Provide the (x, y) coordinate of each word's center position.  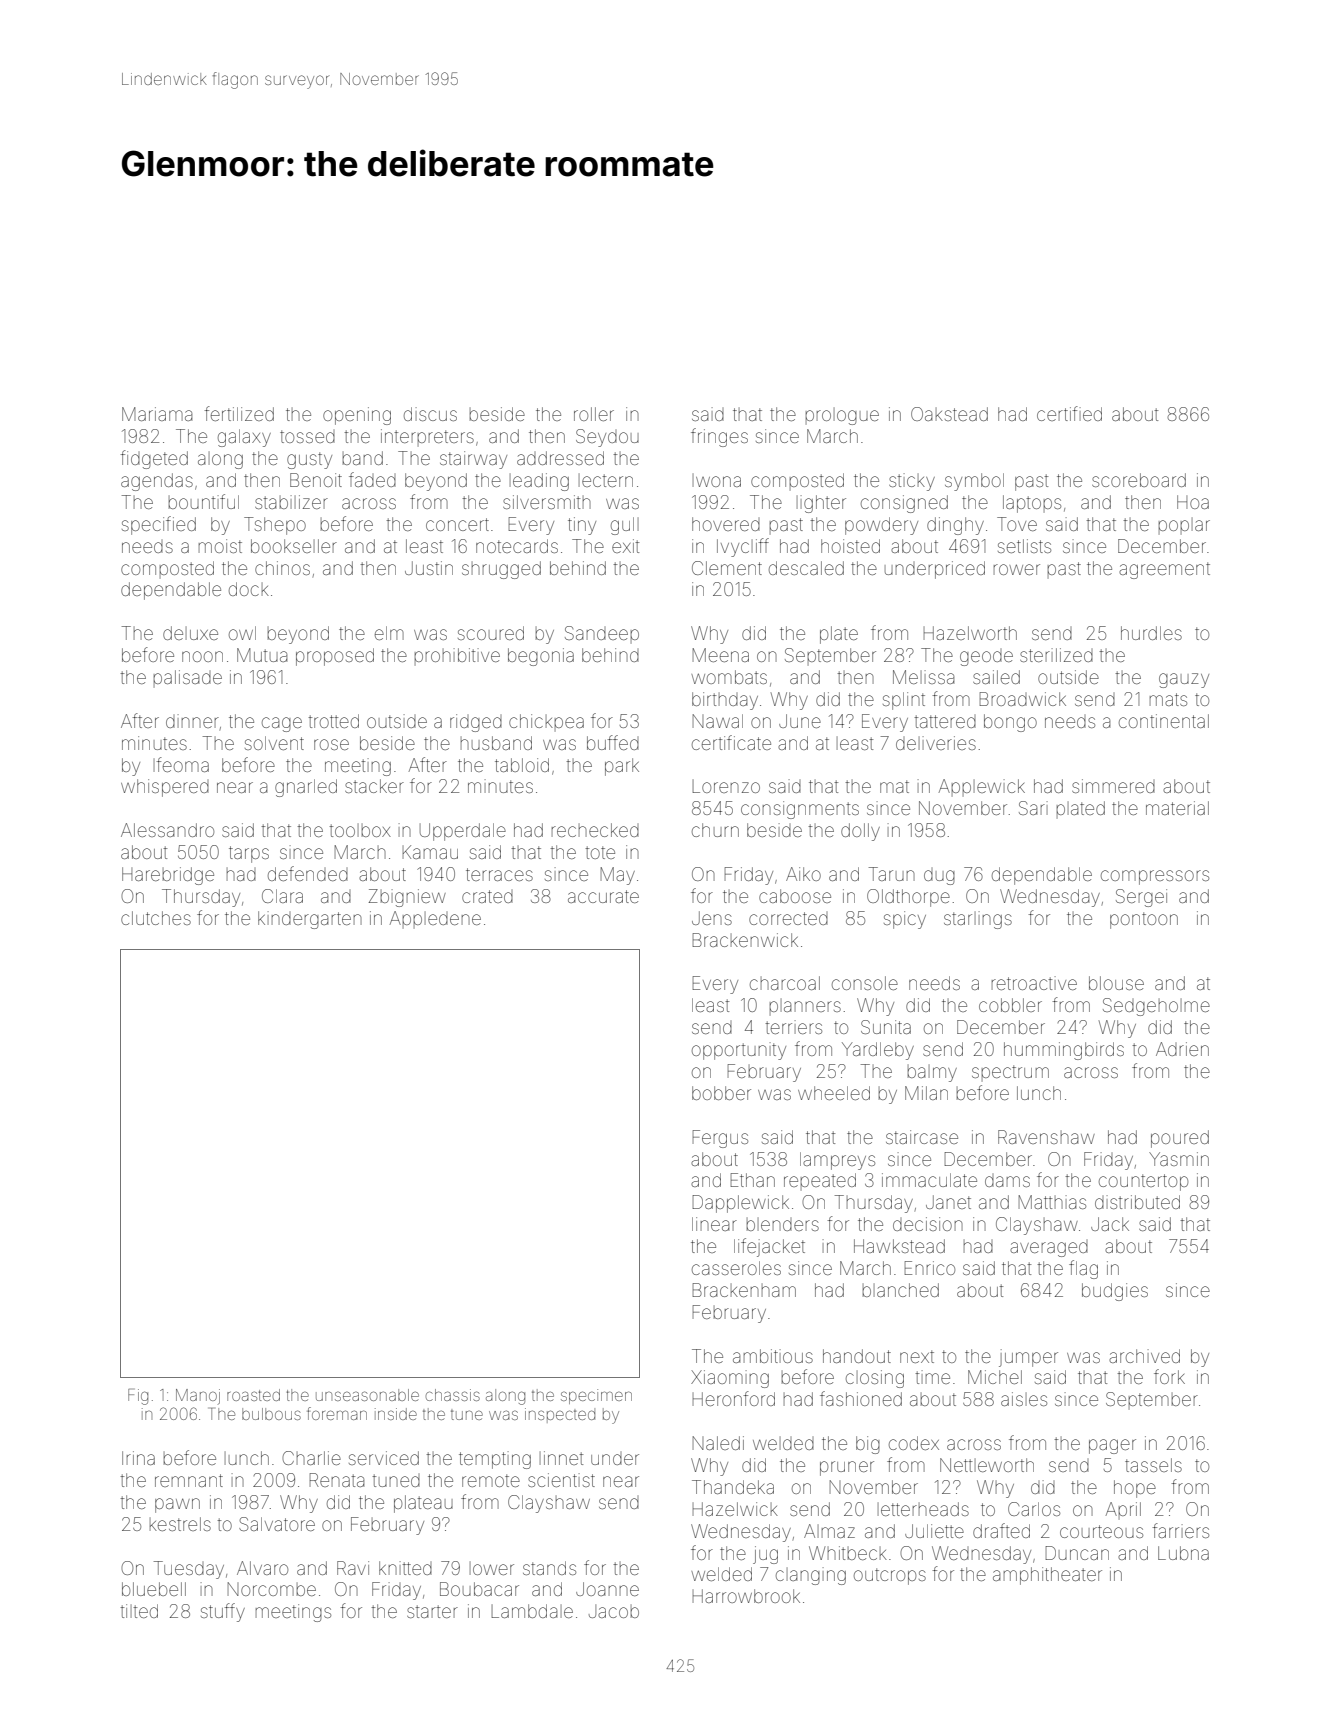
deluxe (190, 633)
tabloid (522, 765)
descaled (806, 568)
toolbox (360, 830)
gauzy (1184, 680)
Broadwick (1023, 699)
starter (432, 1611)
